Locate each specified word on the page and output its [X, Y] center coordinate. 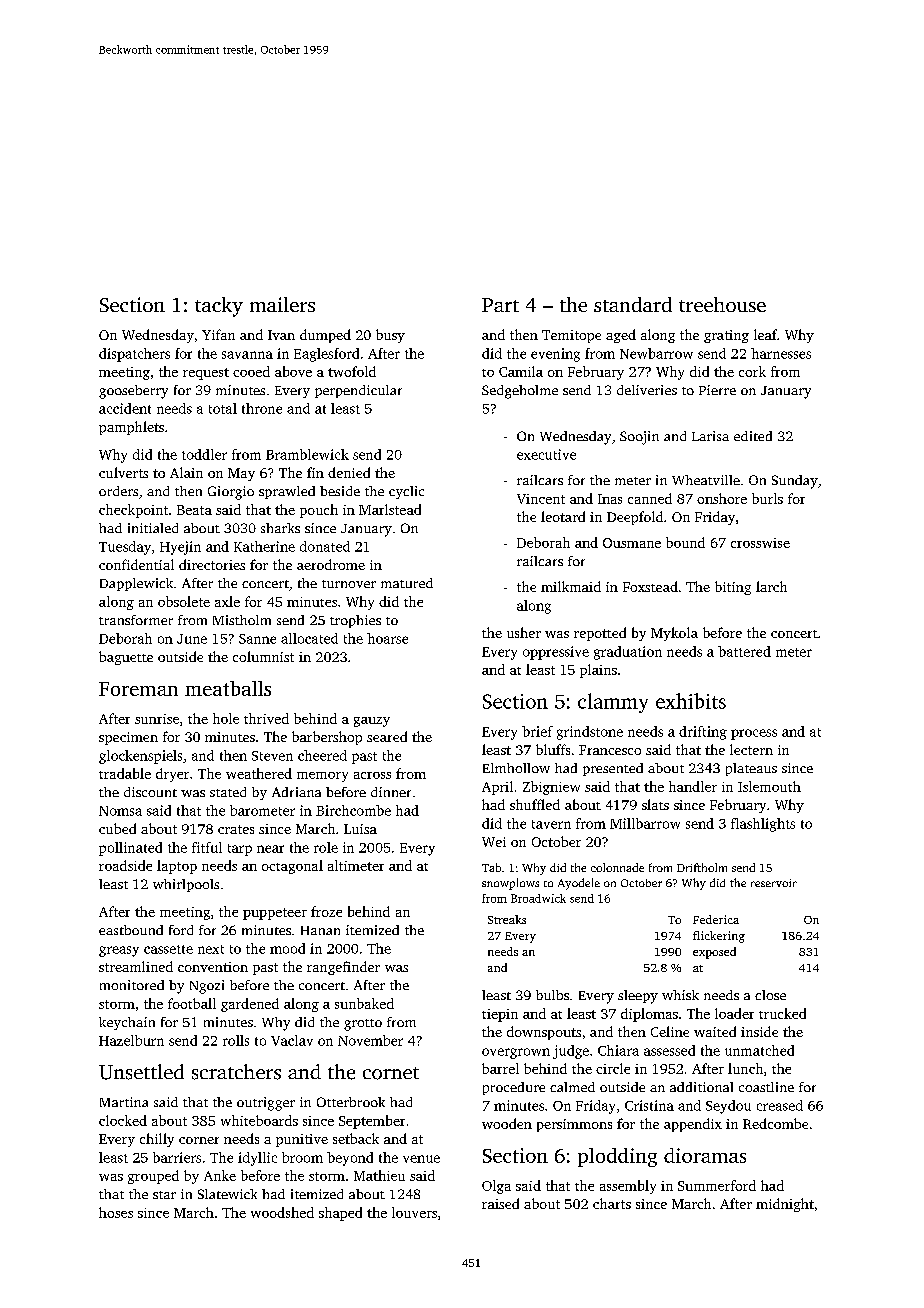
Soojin [639, 438]
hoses [116, 1212]
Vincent [541, 499]
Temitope [571, 336]
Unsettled [141, 1072]
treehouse [722, 304]
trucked [782, 1013]
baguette [126, 658]
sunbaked [364, 1003]
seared [387, 736]
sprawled [287, 492]
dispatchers [134, 355]
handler [693, 786]
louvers [414, 1212]
